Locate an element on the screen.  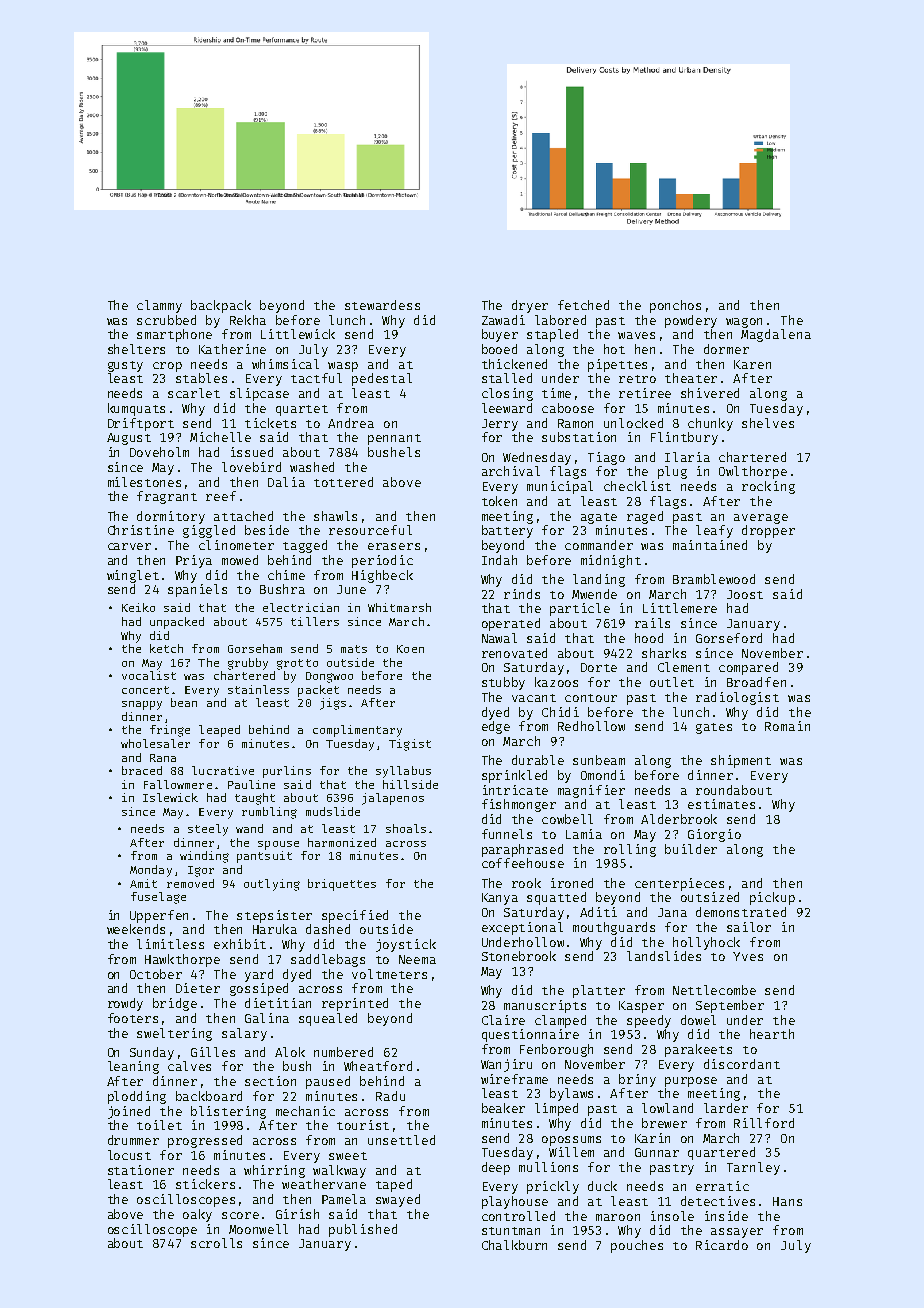
lowland is located at coordinates (667, 1108).
